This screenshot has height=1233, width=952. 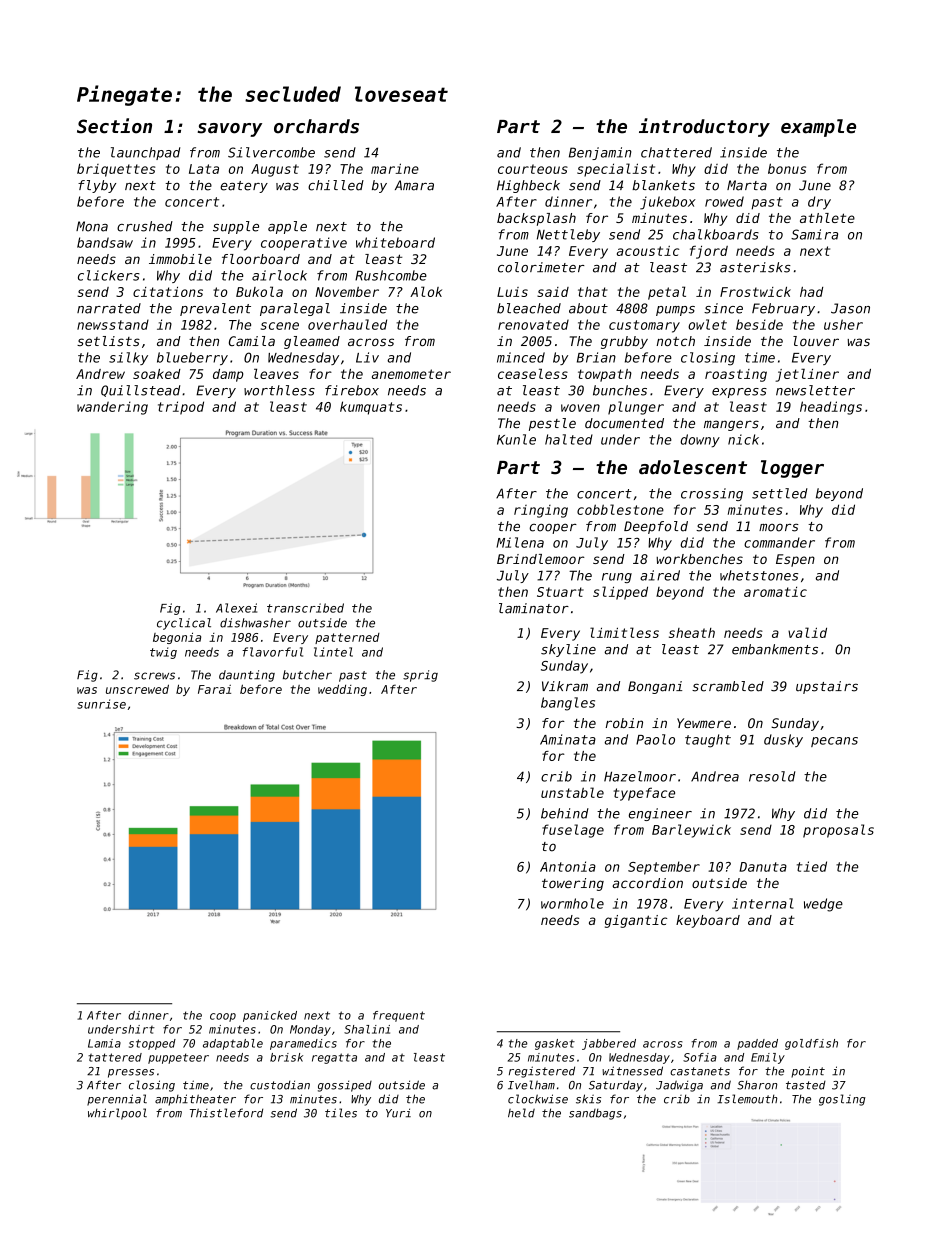 I want to click on goldfish, so click(x=811, y=1044).
